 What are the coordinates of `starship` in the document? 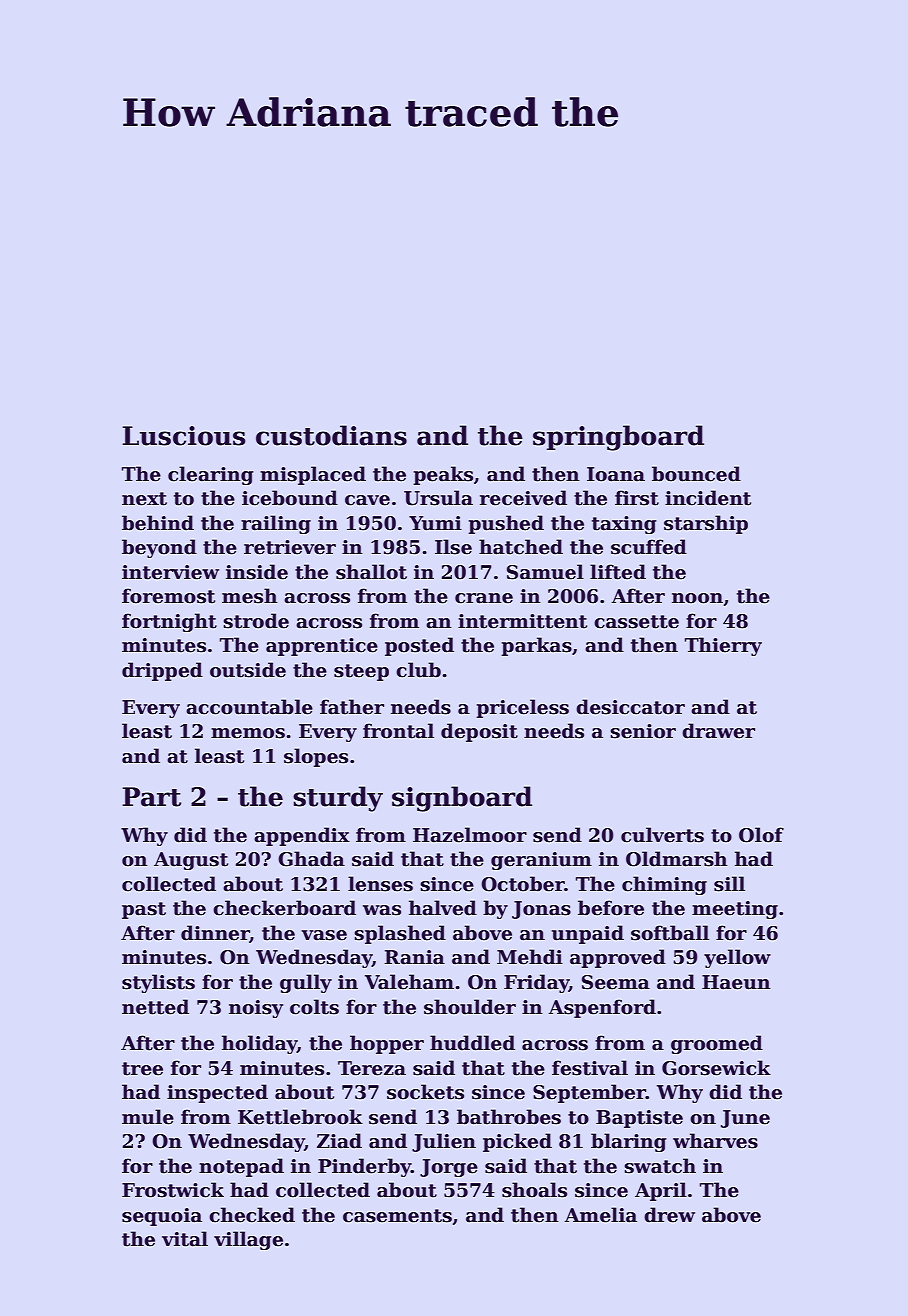 It's located at (706, 524).
